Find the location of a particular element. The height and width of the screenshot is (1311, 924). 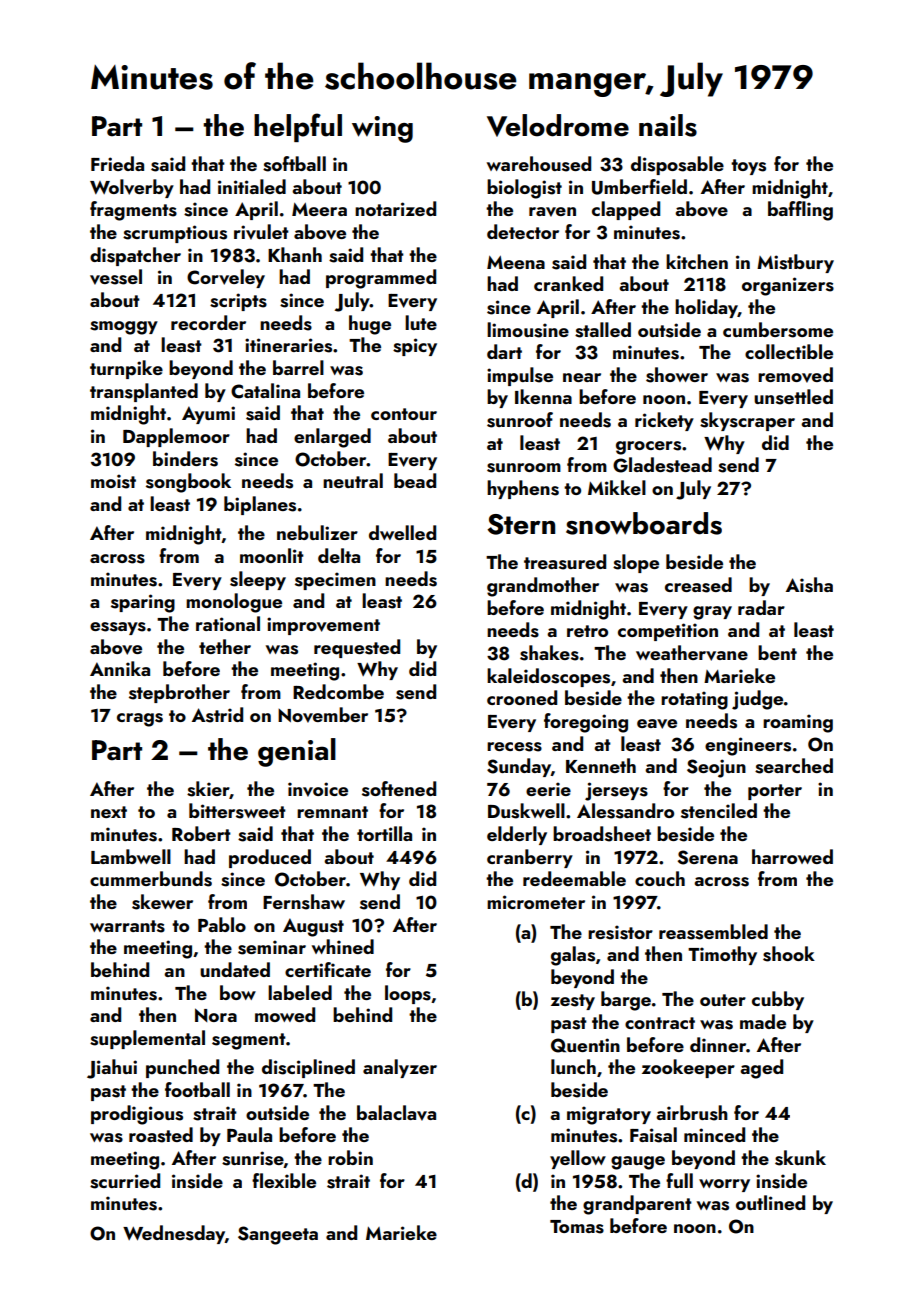

harrowed is located at coordinates (792, 856).
